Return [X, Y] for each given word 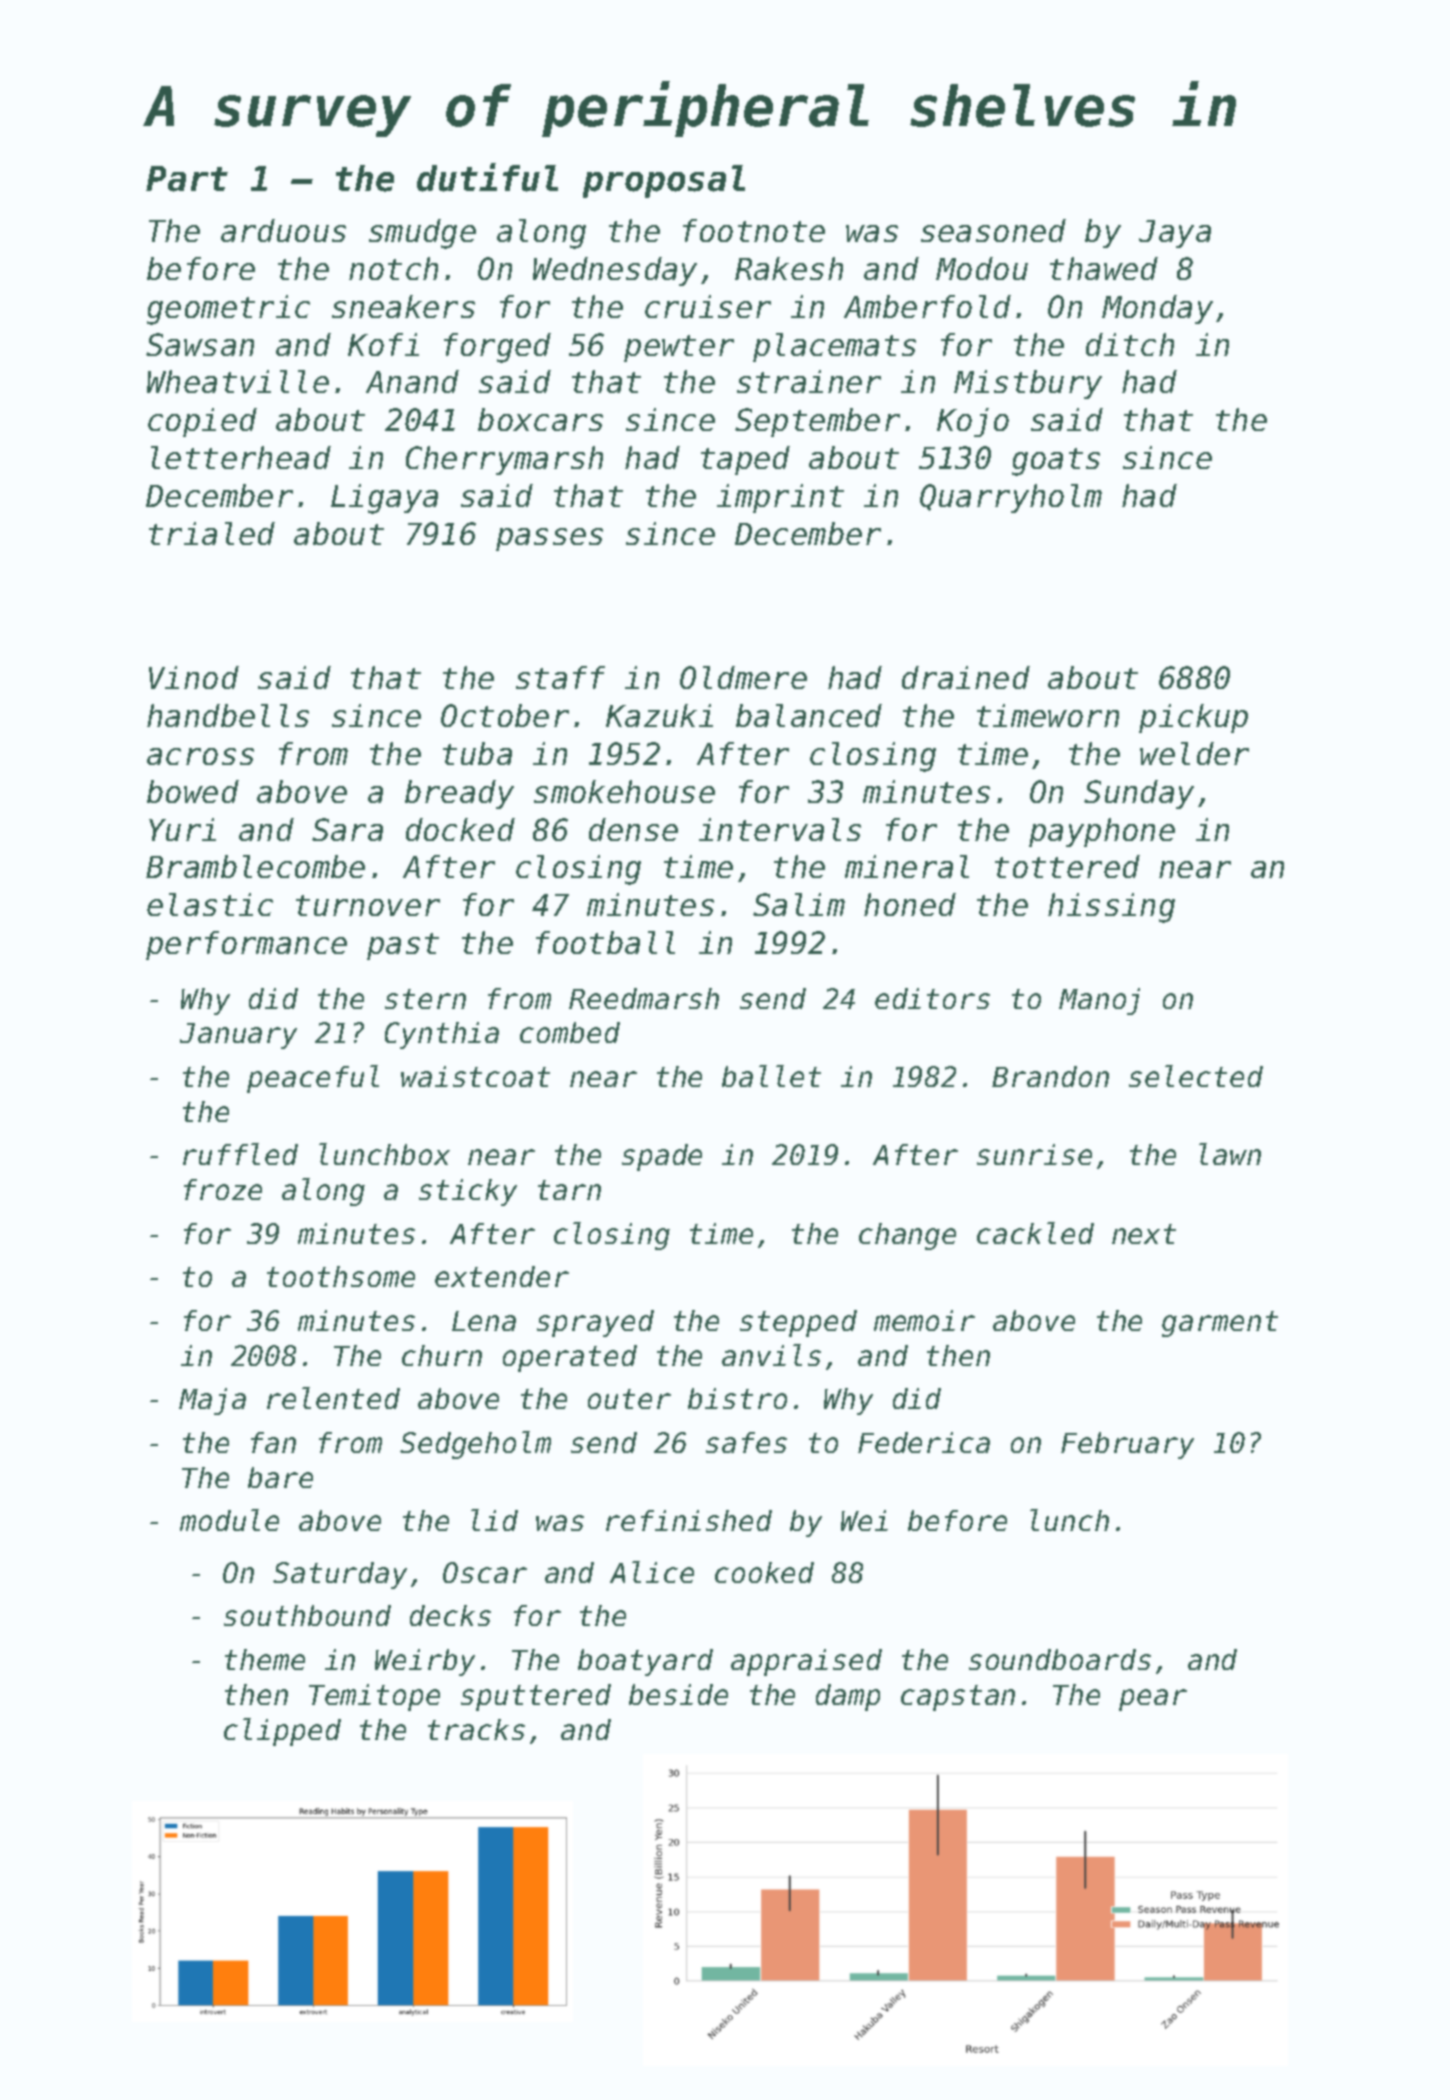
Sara [347, 829]
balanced [809, 715]
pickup [1193, 718]
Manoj [1099, 1001]
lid [494, 1520]
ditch [1130, 344]
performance [246, 945]
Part [187, 179]
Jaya [1175, 234]
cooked [764, 1572]
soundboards [1060, 1659]
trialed [212, 533]
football [605, 942]
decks [450, 1615]
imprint [780, 498]
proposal [664, 181]
